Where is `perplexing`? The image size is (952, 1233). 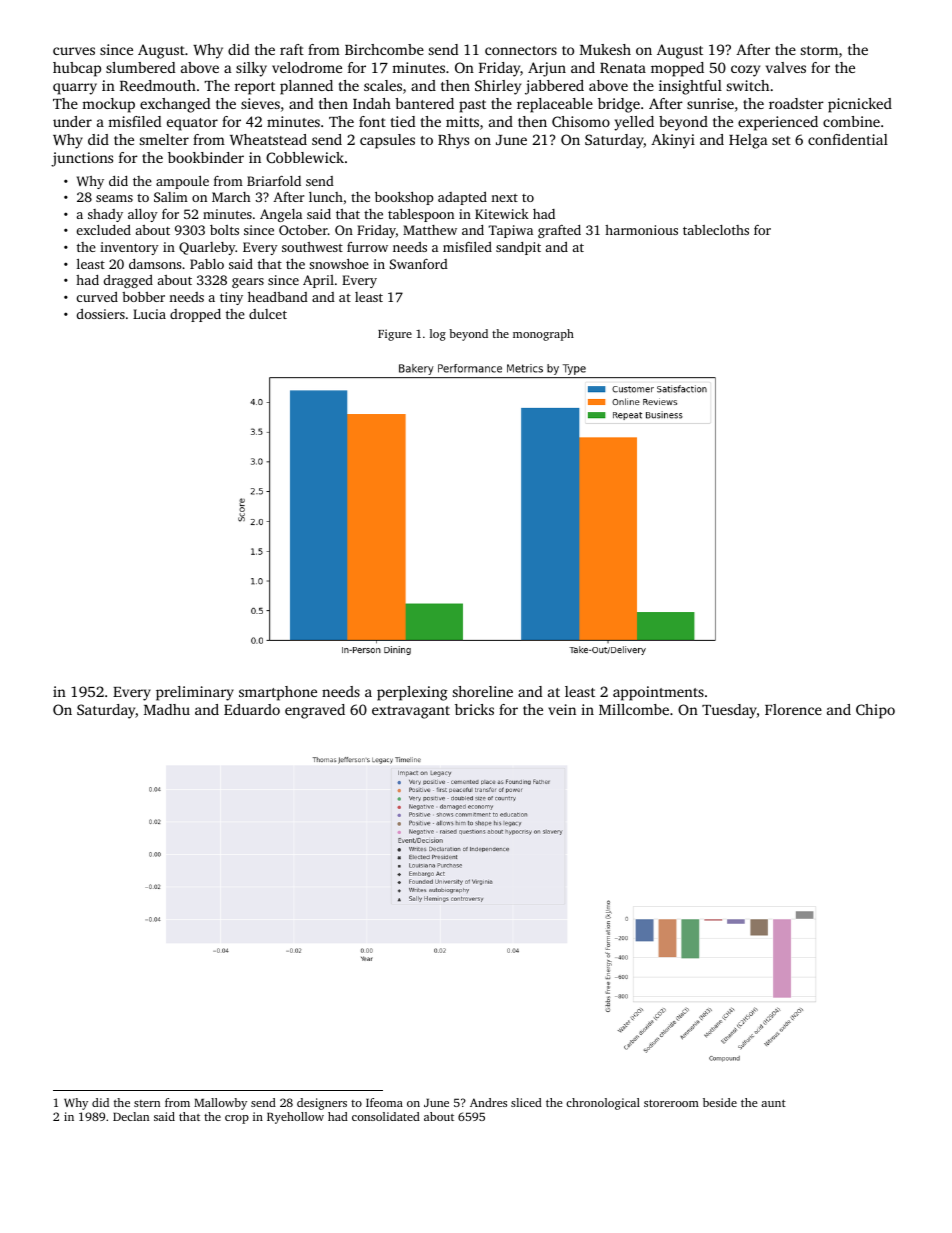 perplexing is located at coordinates (412, 693).
